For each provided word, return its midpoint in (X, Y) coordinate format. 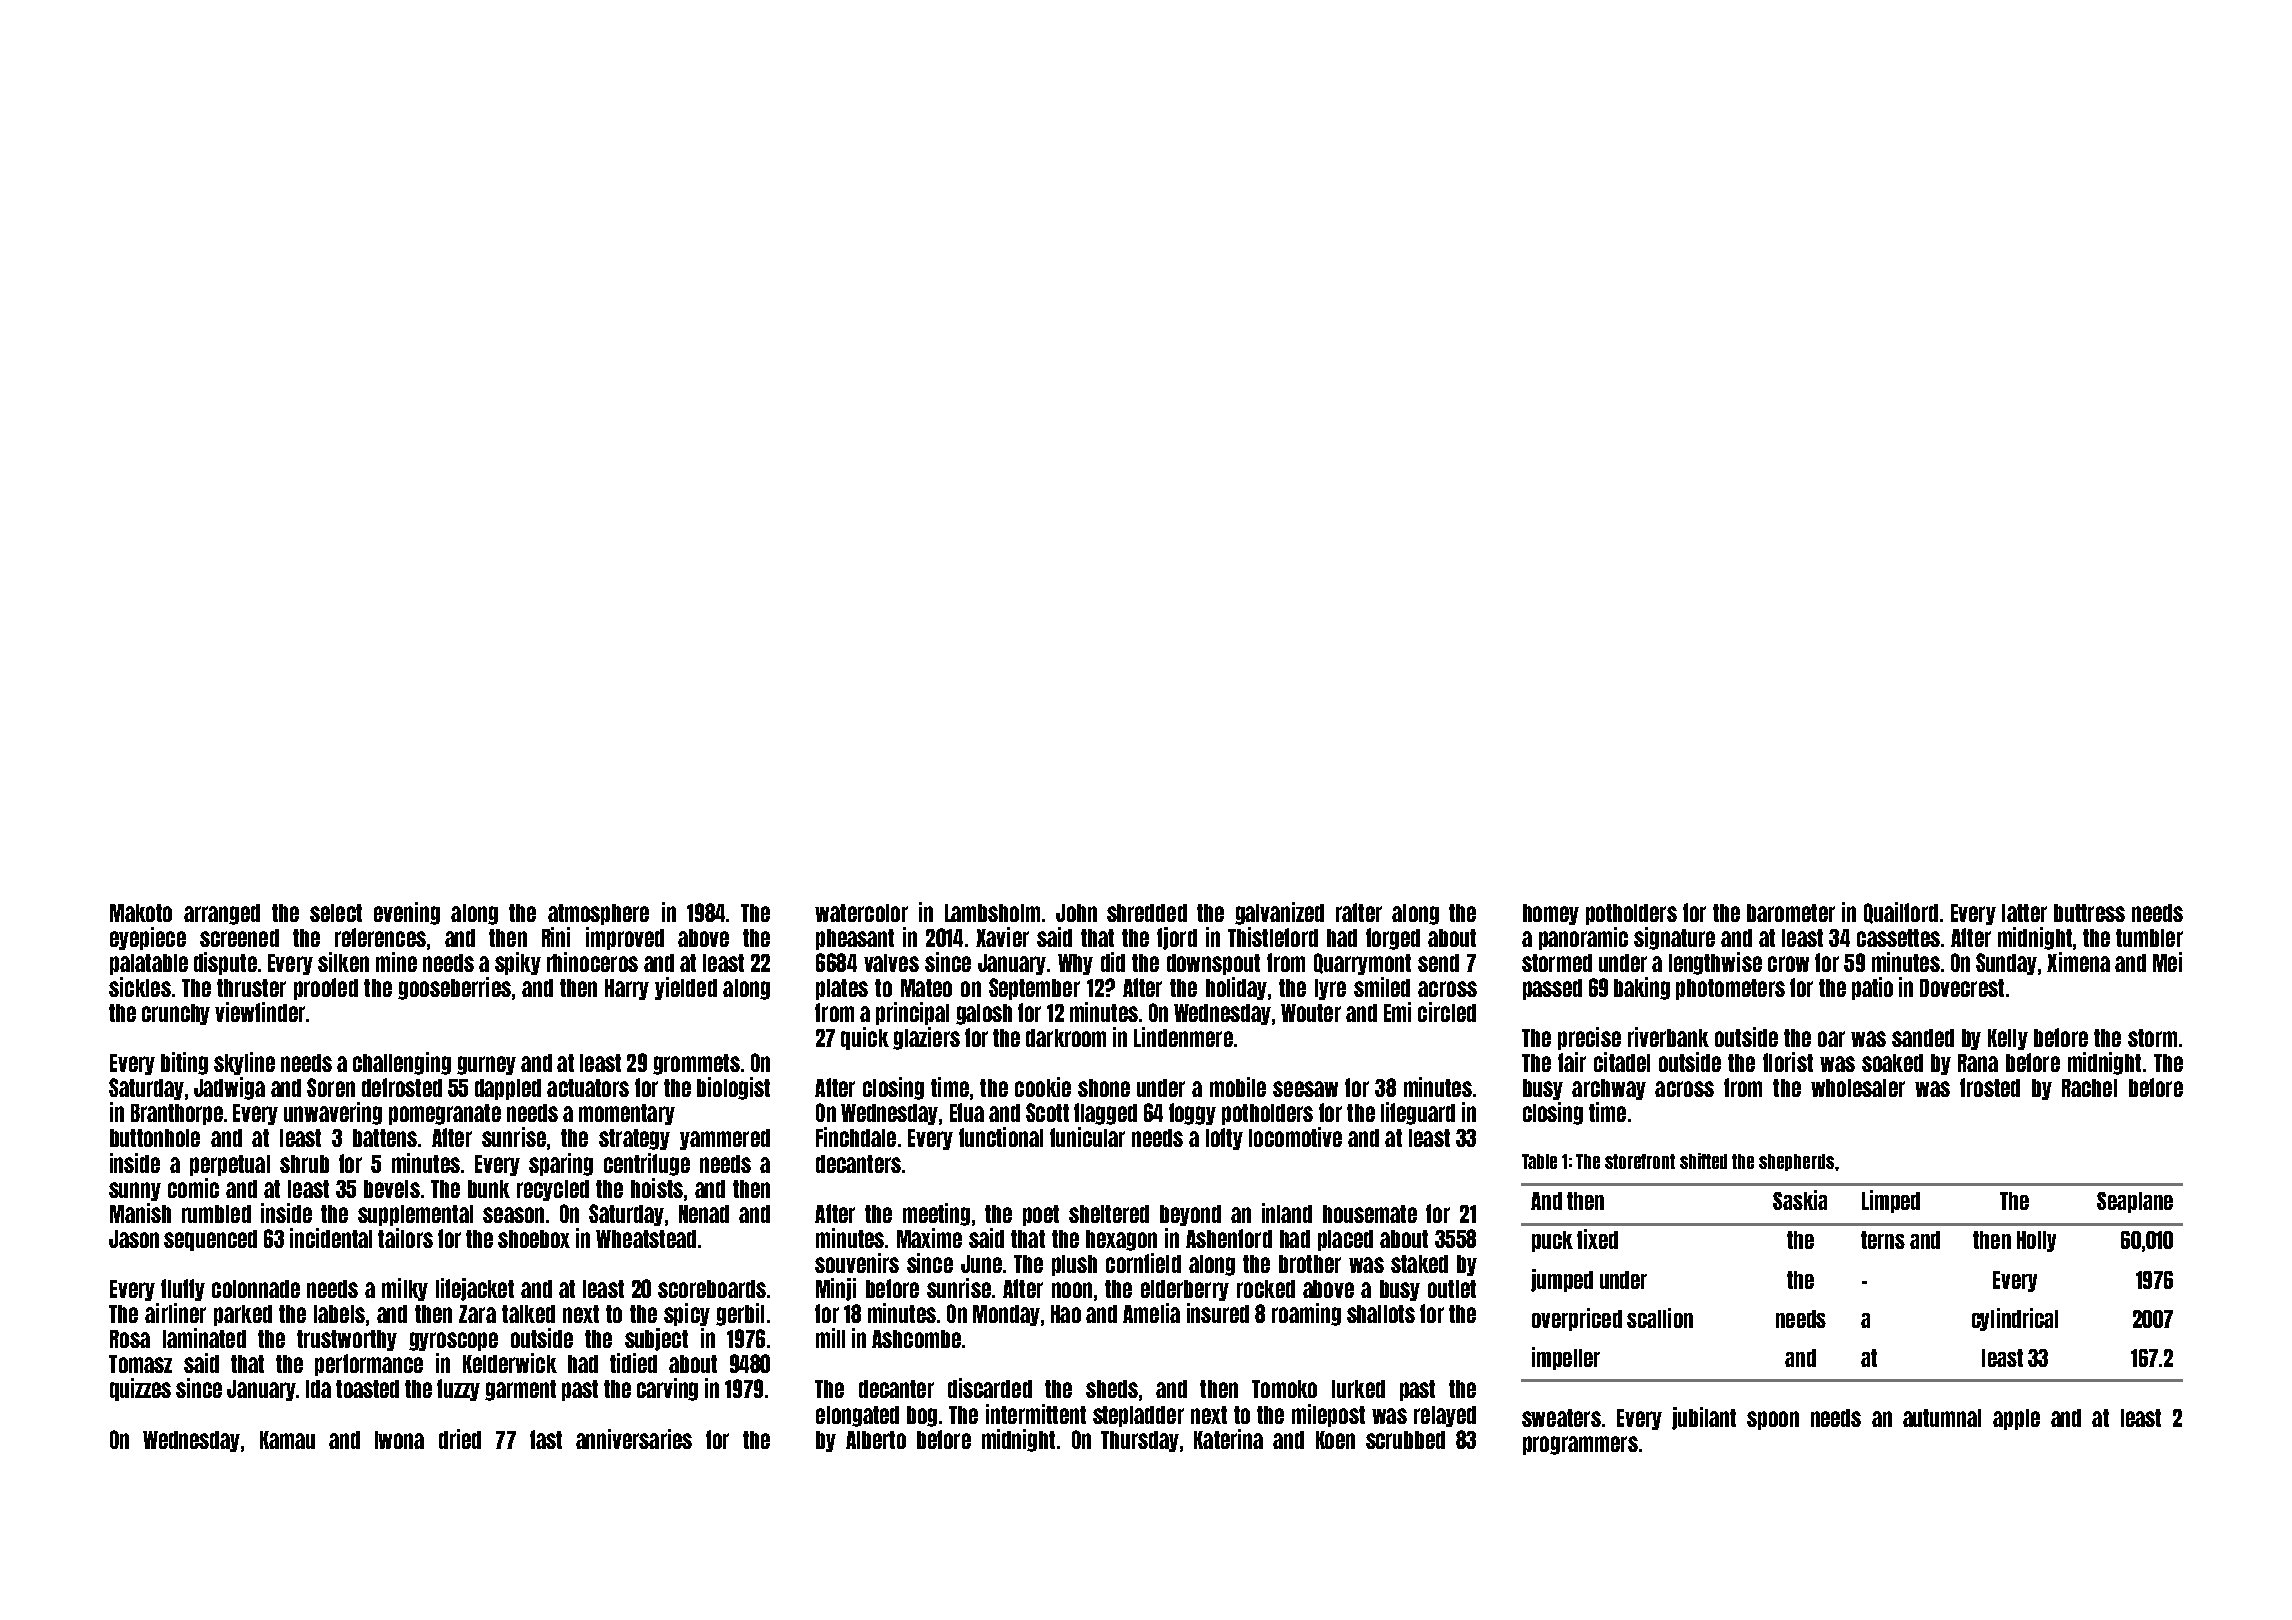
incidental (331, 1238)
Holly (2036, 1241)
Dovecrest (1962, 988)
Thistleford (1273, 937)
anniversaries (634, 1439)
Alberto (876, 1440)
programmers (1580, 1445)
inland (1287, 1213)
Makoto (141, 913)
